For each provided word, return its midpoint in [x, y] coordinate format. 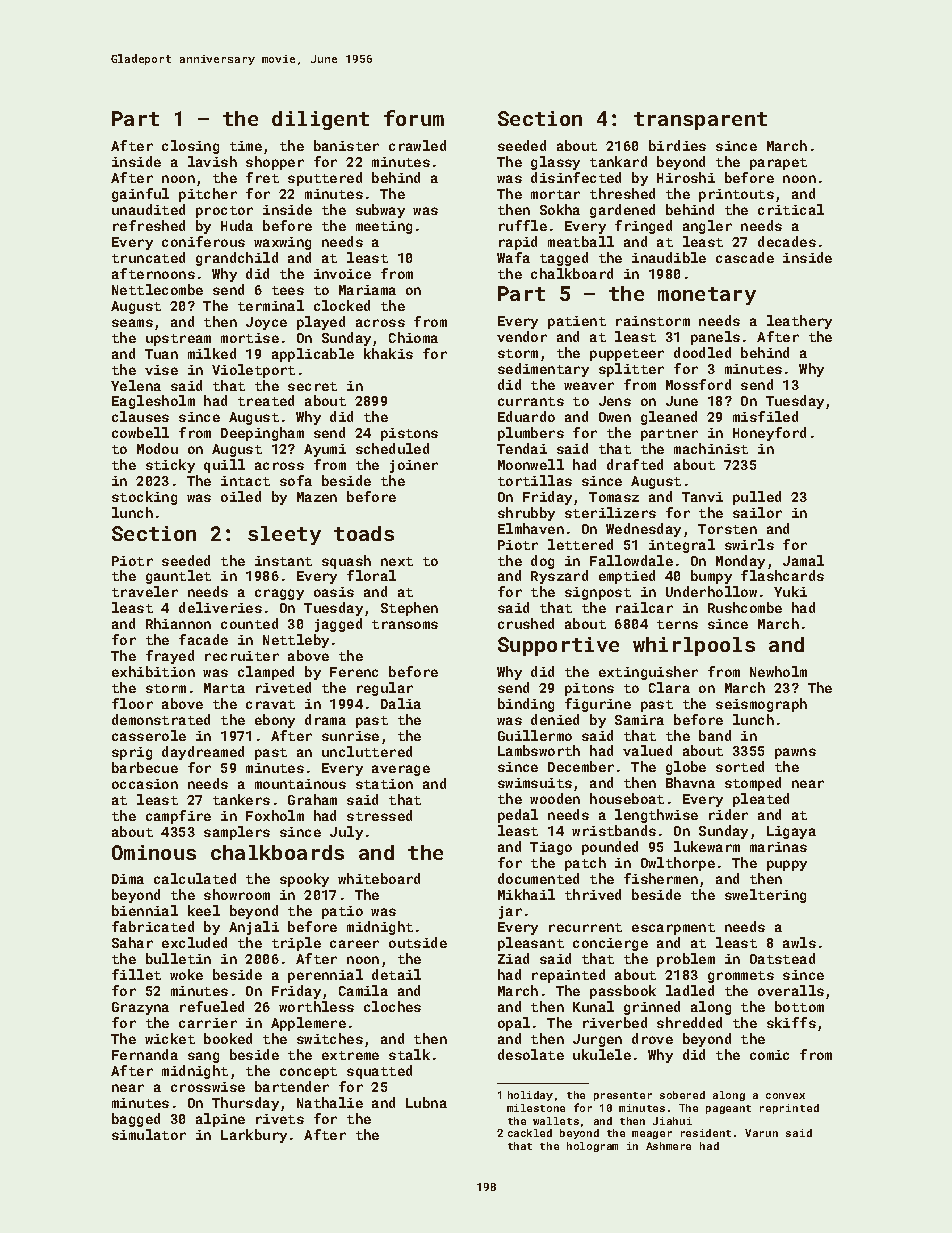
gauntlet [178, 577]
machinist [711, 448]
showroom [237, 894]
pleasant [531, 944]
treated [266, 400]
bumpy [711, 577]
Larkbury [254, 1136]
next [397, 561]
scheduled [392, 448]
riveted [283, 687]
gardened [622, 211]
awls [799, 942]
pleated [761, 800]
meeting [384, 227]
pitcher [208, 195]
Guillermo [535, 735]
